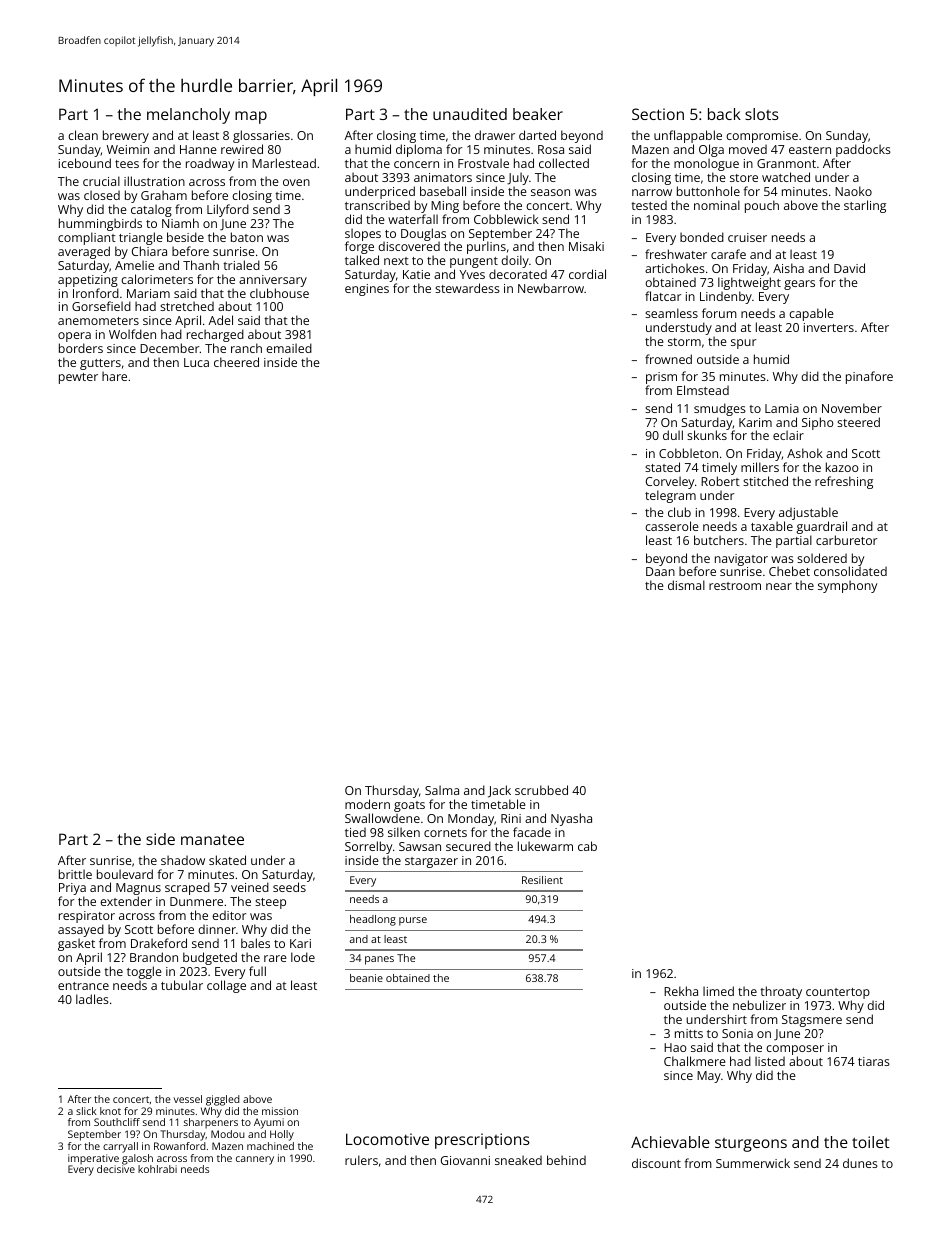 Image resolution: width=952 pixels, height=1233 pixels. I want to click on Adel, so click(220, 320).
